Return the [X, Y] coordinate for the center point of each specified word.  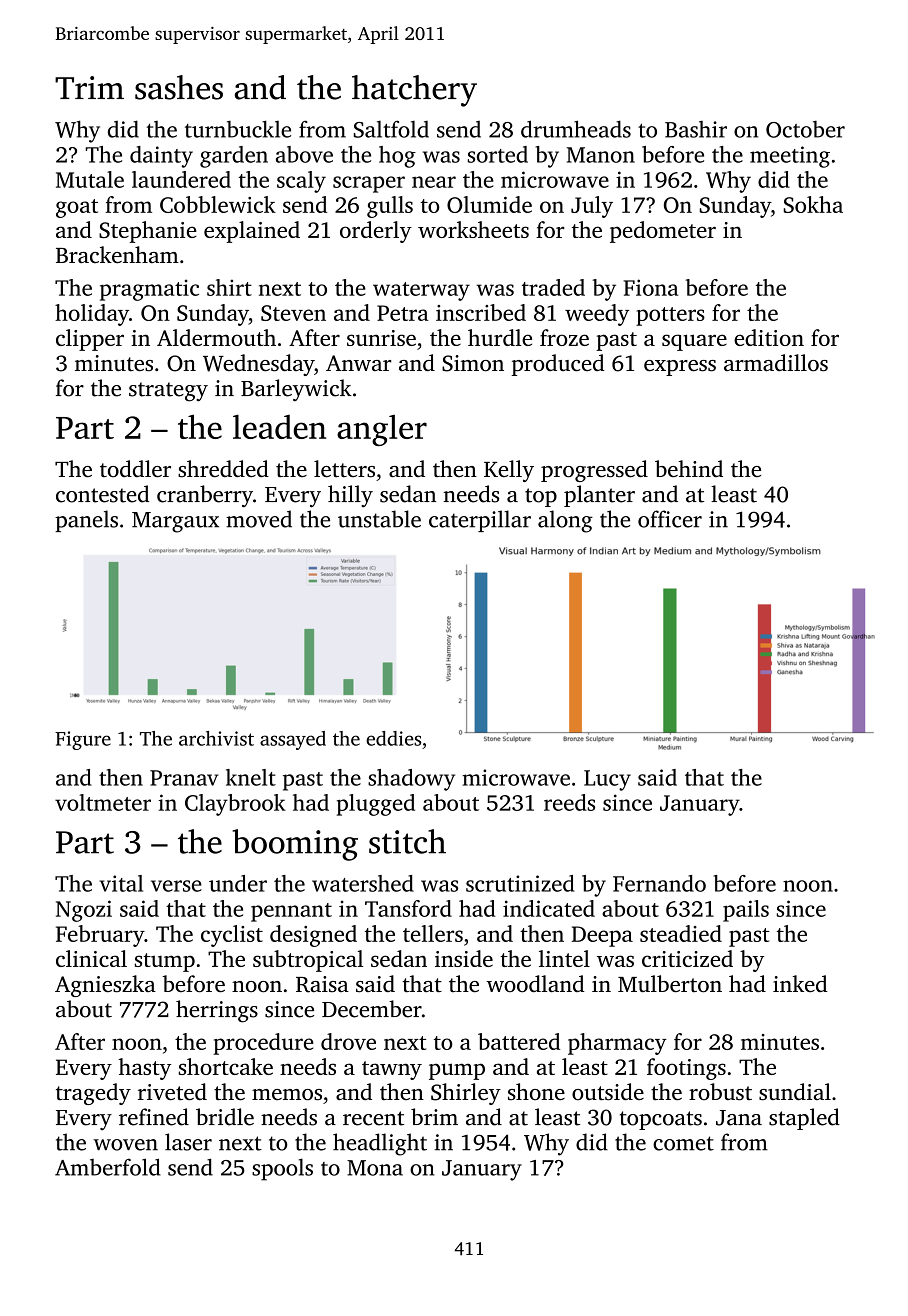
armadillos [776, 363]
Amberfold [108, 1167]
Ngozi [84, 911]
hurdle [500, 337]
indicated [549, 908]
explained [252, 232]
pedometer [663, 232]
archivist [216, 738]
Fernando [659, 883]
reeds [569, 802]
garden [234, 157]
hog [397, 157]
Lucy [607, 780]
